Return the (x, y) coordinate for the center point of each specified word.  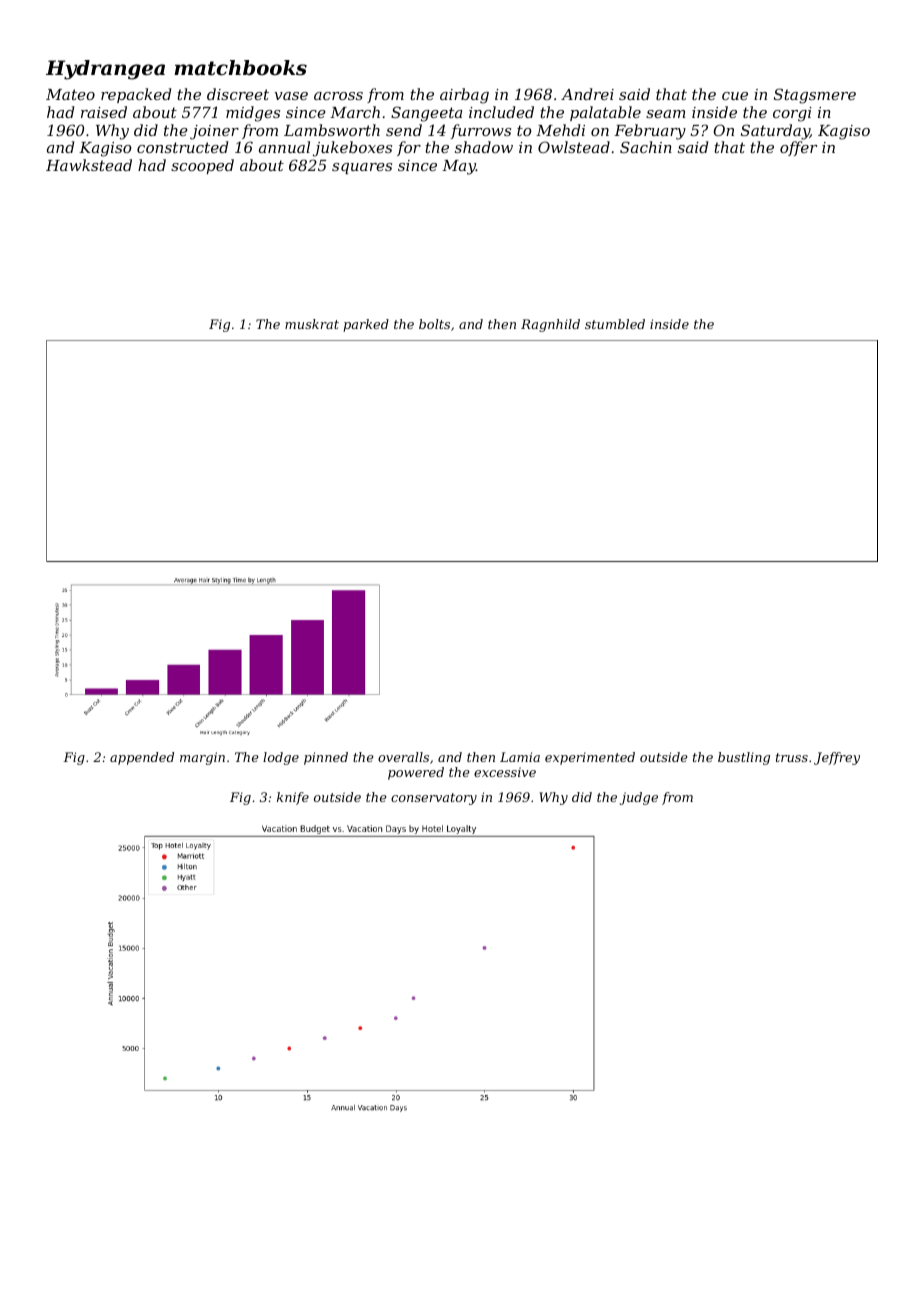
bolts (434, 324)
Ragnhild (550, 325)
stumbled (615, 324)
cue (735, 96)
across (338, 96)
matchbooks (240, 68)
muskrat (312, 324)
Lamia (520, 757)
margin (202, 758)
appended (142, 758)
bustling (744, 758)
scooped (202, 166)
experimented (590, 758)
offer (798, 148)
